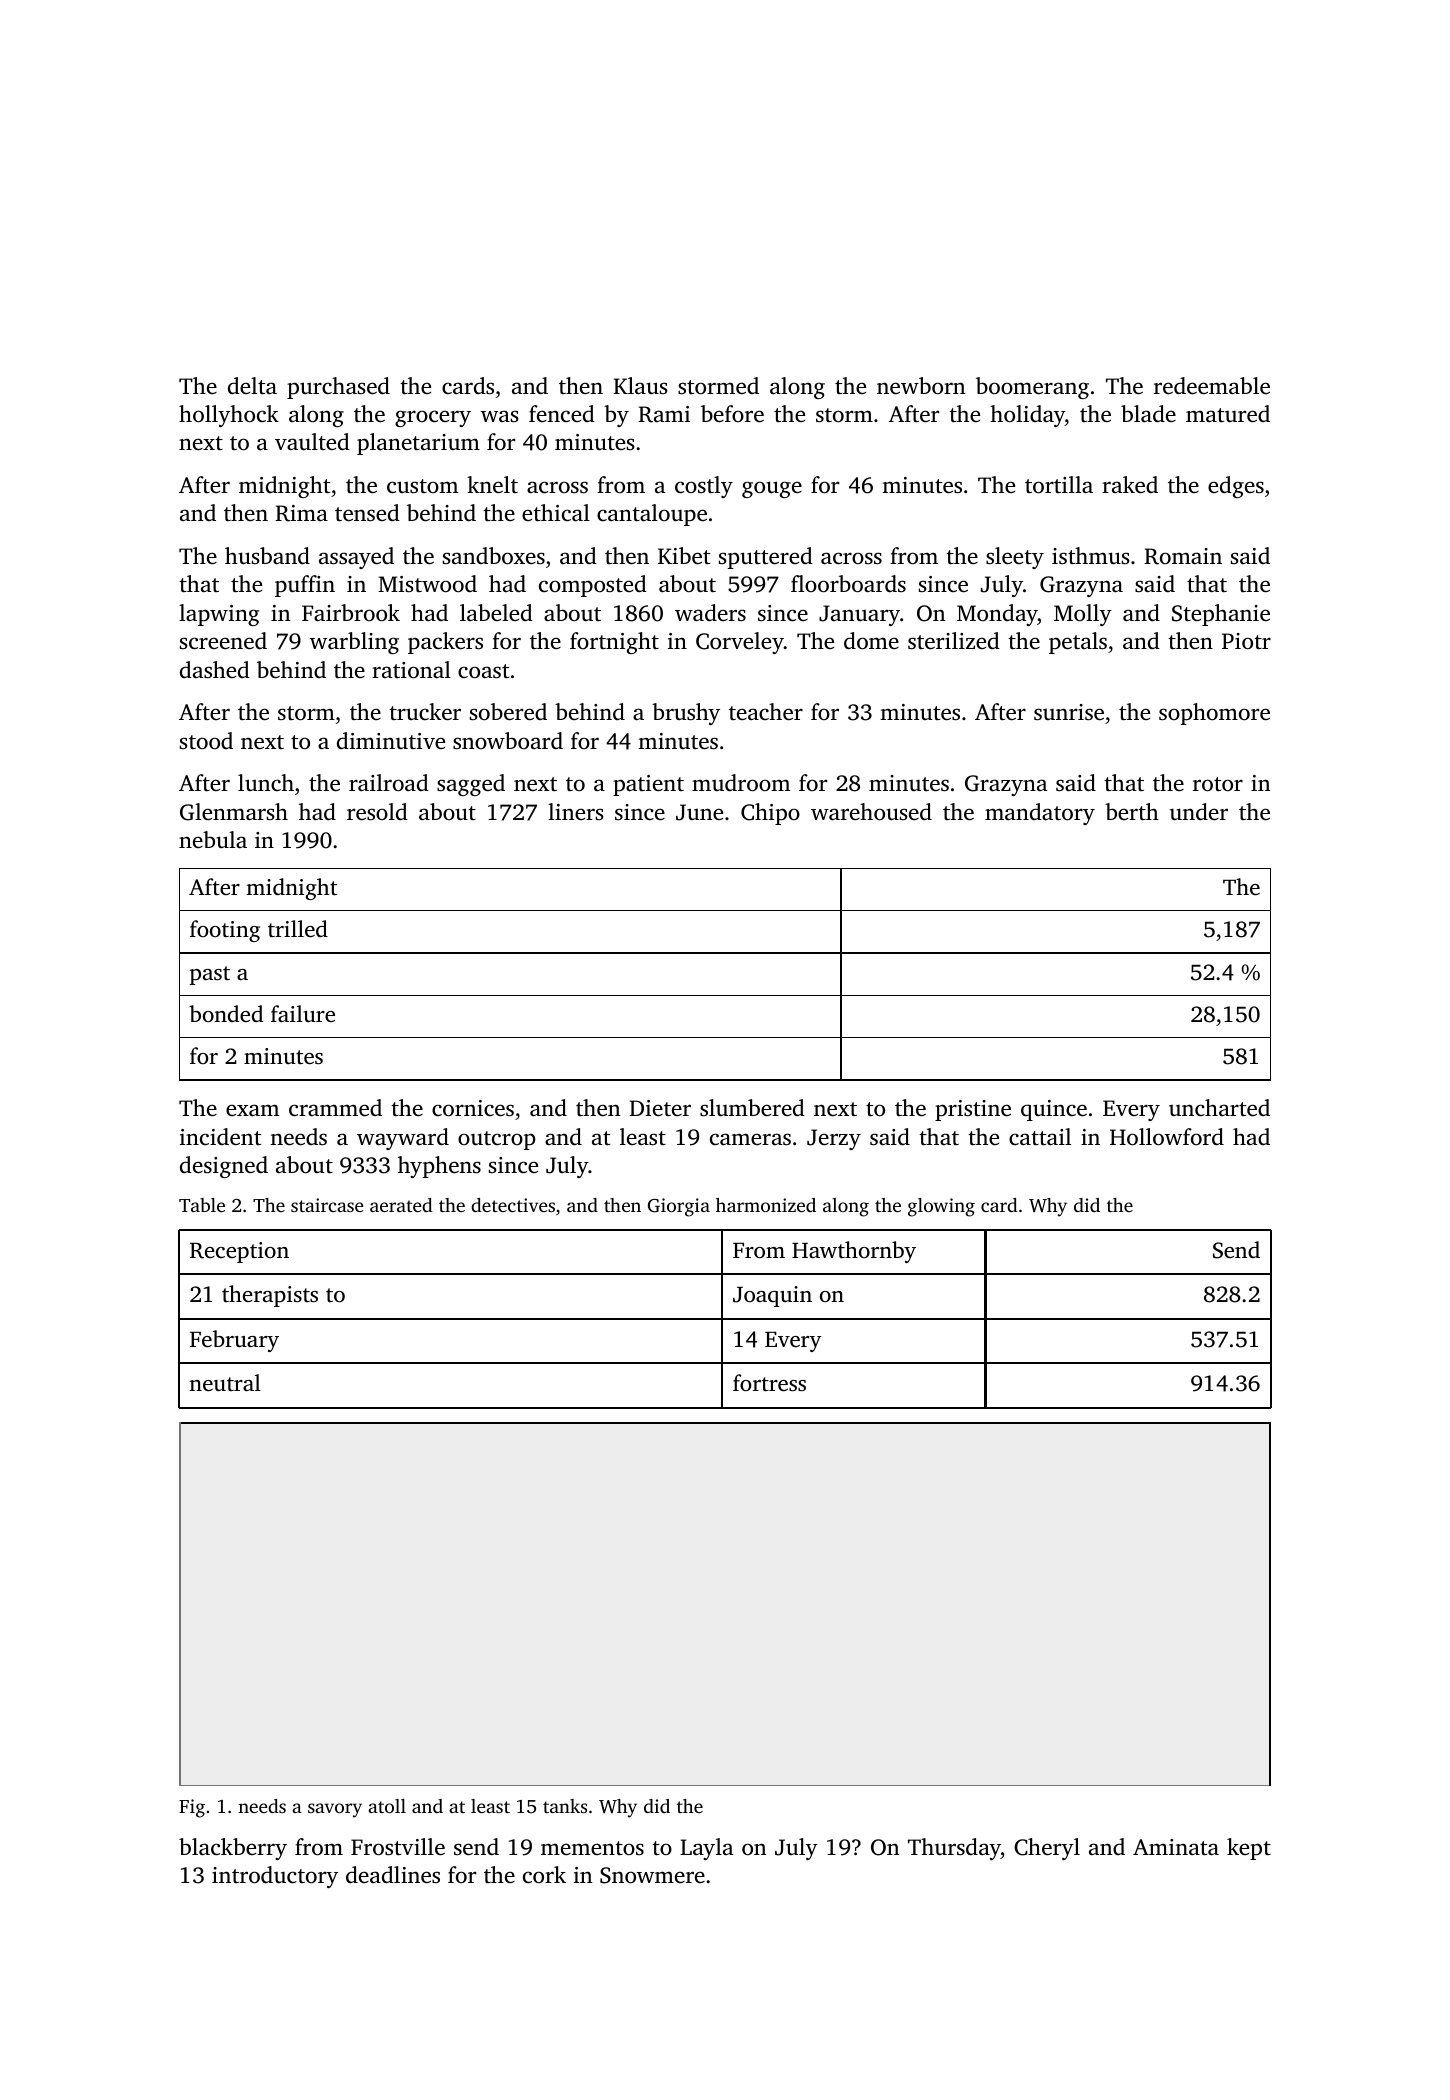 The width and height of the screenshot is (1450, 2100). Describe the element at coordinates (1032, 388) in the screenshot. I see `boomerang` at that location.
